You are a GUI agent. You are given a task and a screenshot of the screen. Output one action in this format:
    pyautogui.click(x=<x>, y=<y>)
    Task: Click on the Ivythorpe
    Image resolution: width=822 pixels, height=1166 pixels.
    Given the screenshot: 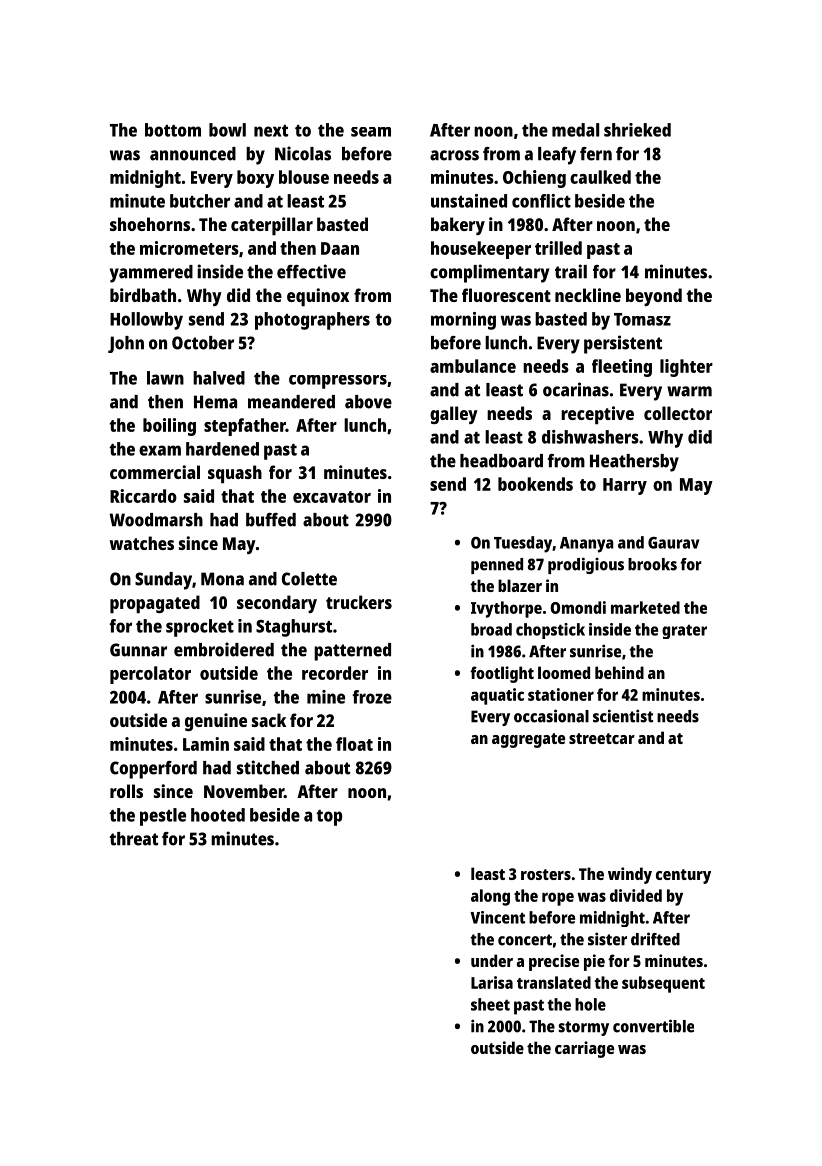 What is the action you would take?
    pyautogui.click(x=506, y=609)
